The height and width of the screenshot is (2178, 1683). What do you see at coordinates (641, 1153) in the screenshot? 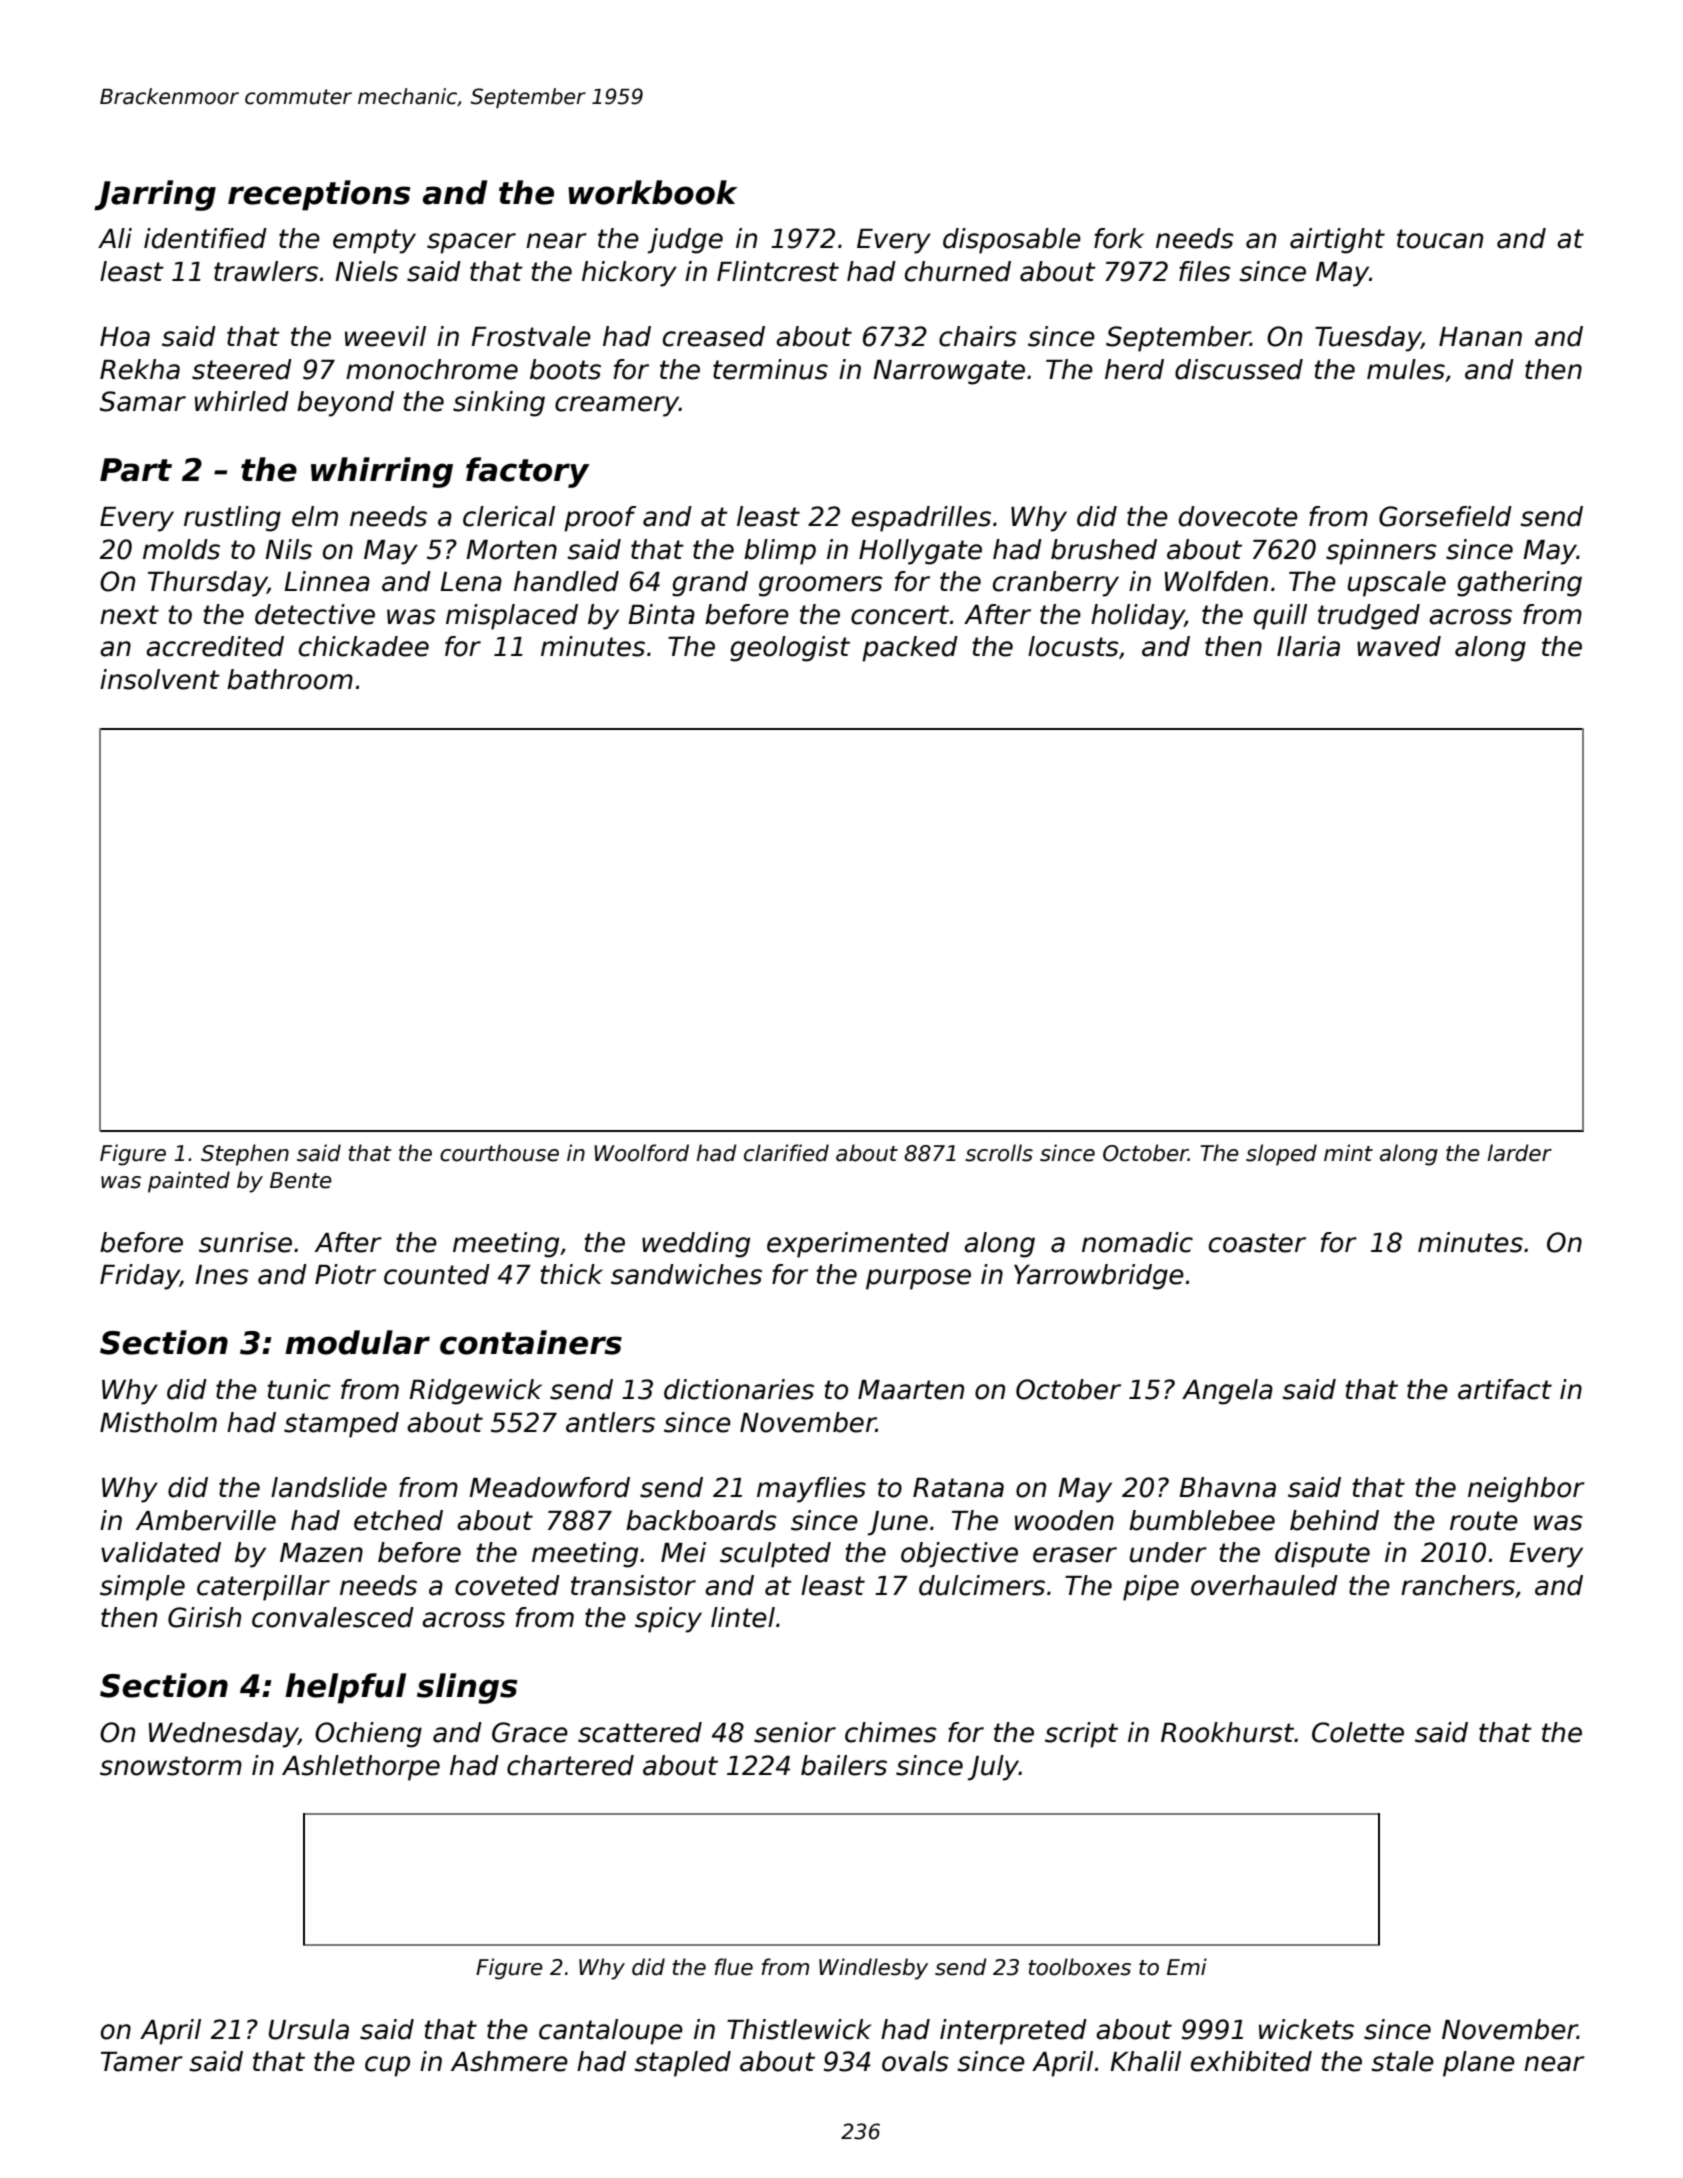
I see `Woolford` at bounding box center [641, 1153].
